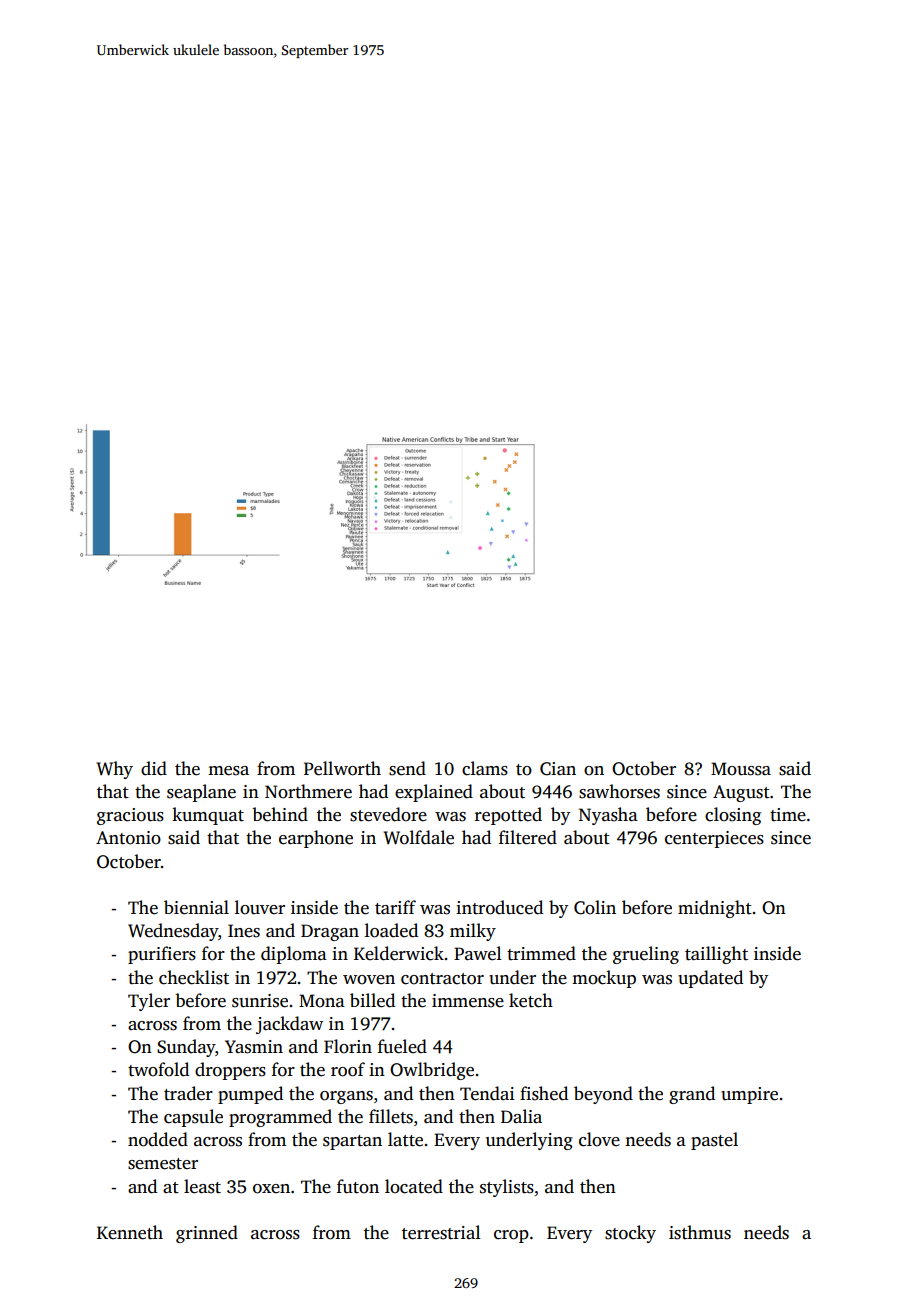 This screenshot has height=1316, width=908. I want to click on filtered, so click(528, 837).
